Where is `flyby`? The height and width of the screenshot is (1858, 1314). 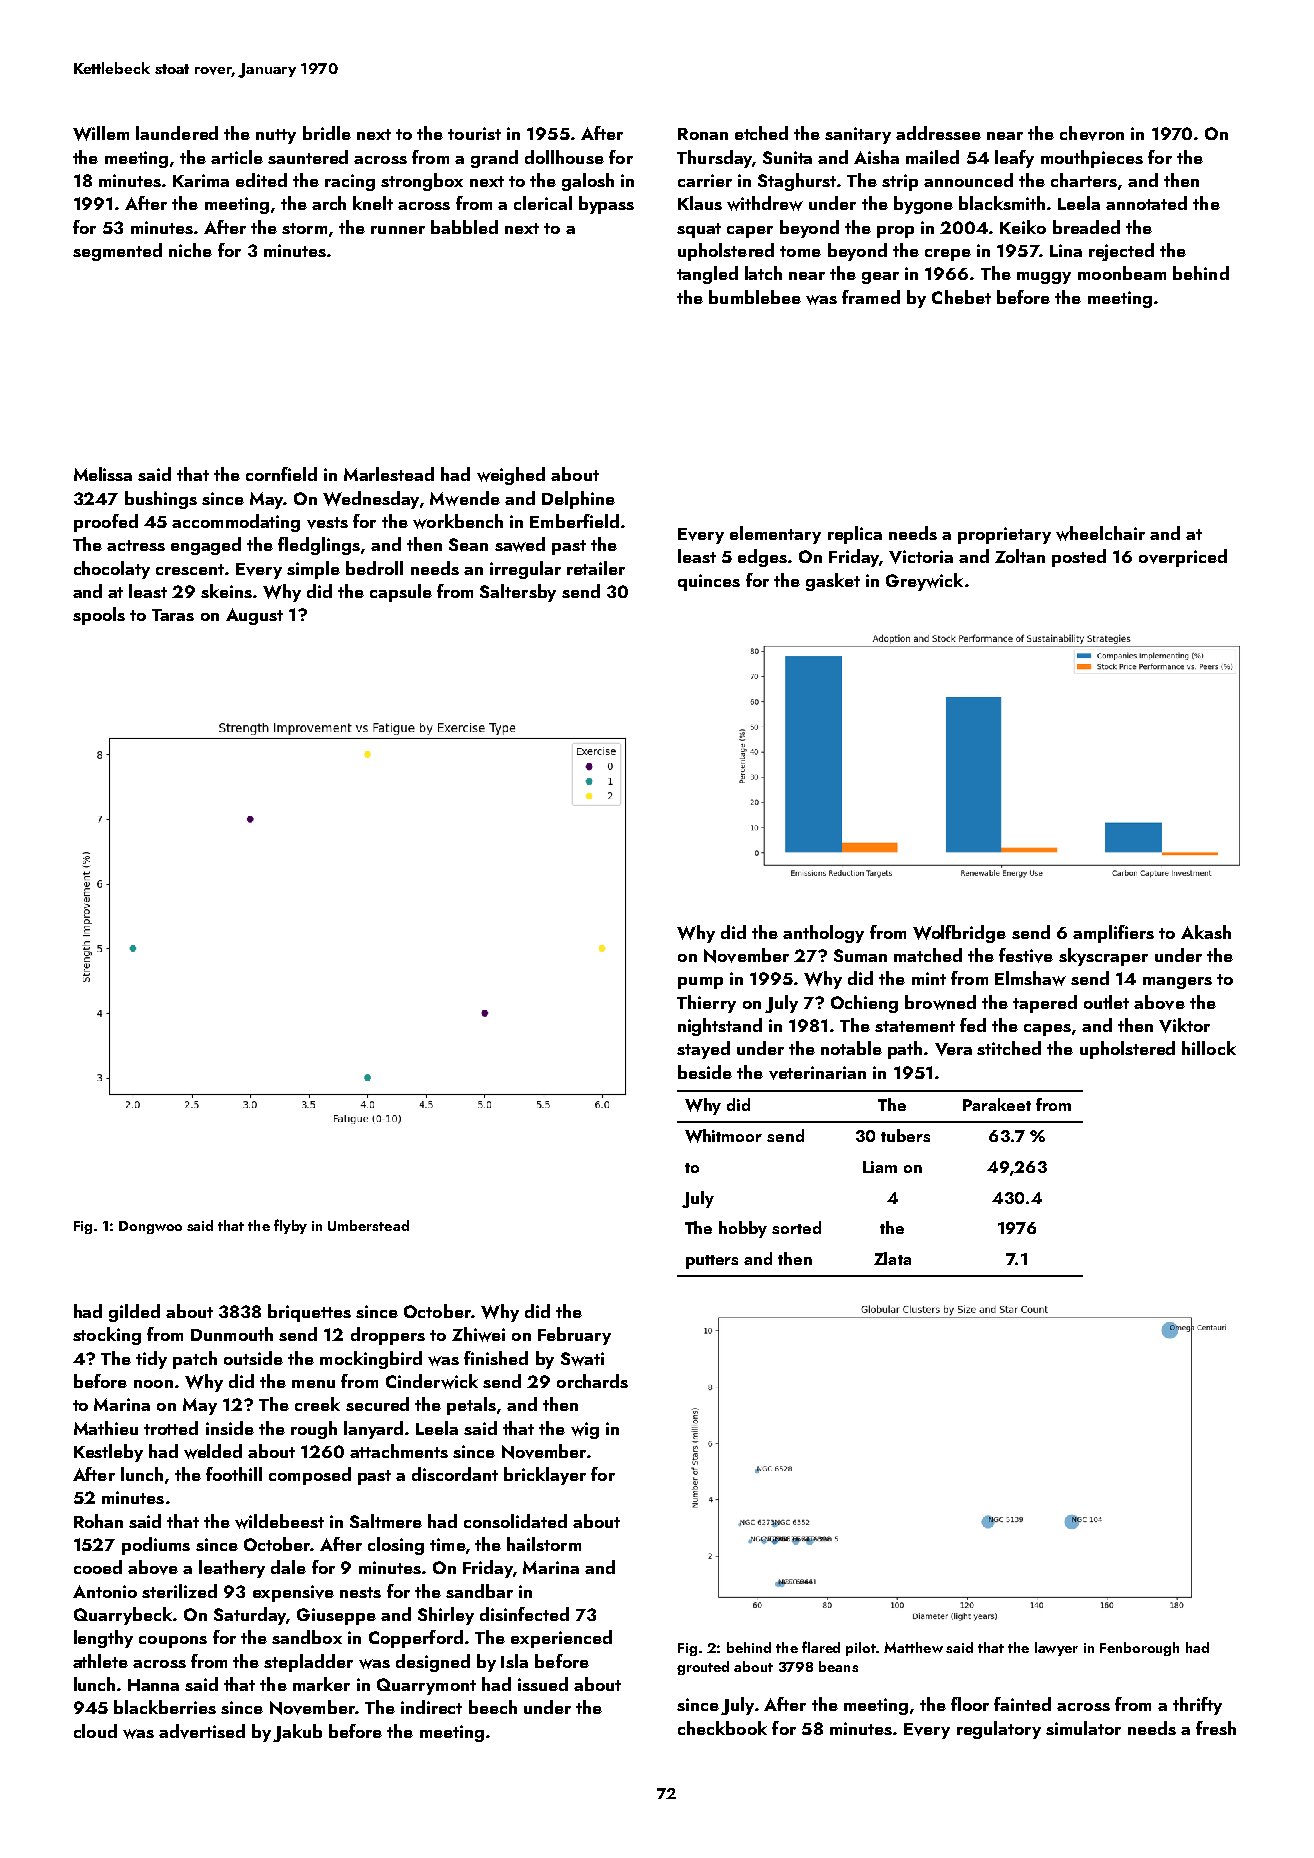
flyby is located at coordinates (290, 1226).
